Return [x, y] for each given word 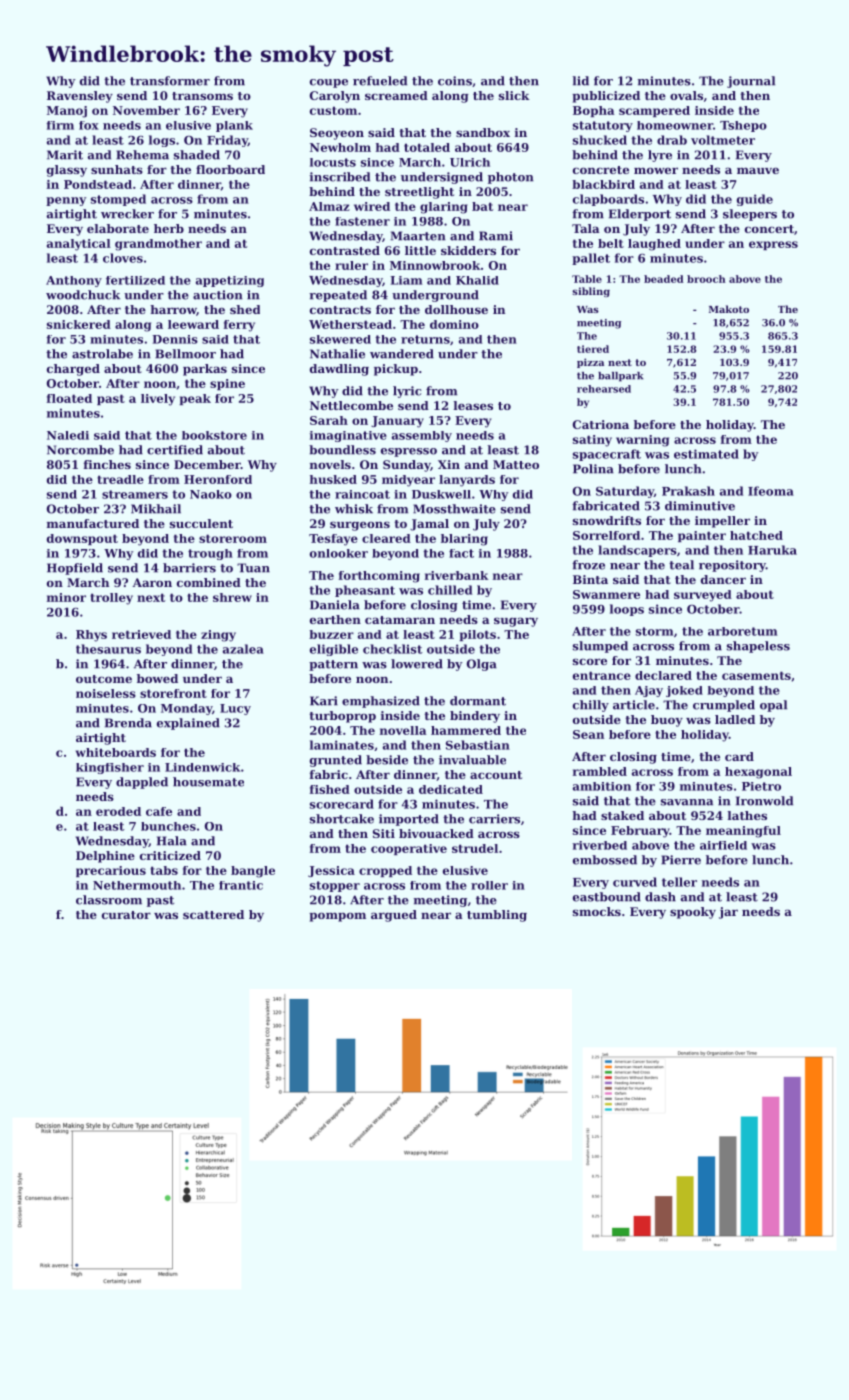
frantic [241, 885]
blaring [464, 540]
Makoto [729, 309]
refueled [380, 81]
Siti [384, 833]
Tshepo [743, 126]
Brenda [128, 723]
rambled [600, 771]
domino [454, 324]
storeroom [233, 538]
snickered [79, 324]
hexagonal [758, 773]
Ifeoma [771, 491]
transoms [202, 96]
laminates [342, 745]
